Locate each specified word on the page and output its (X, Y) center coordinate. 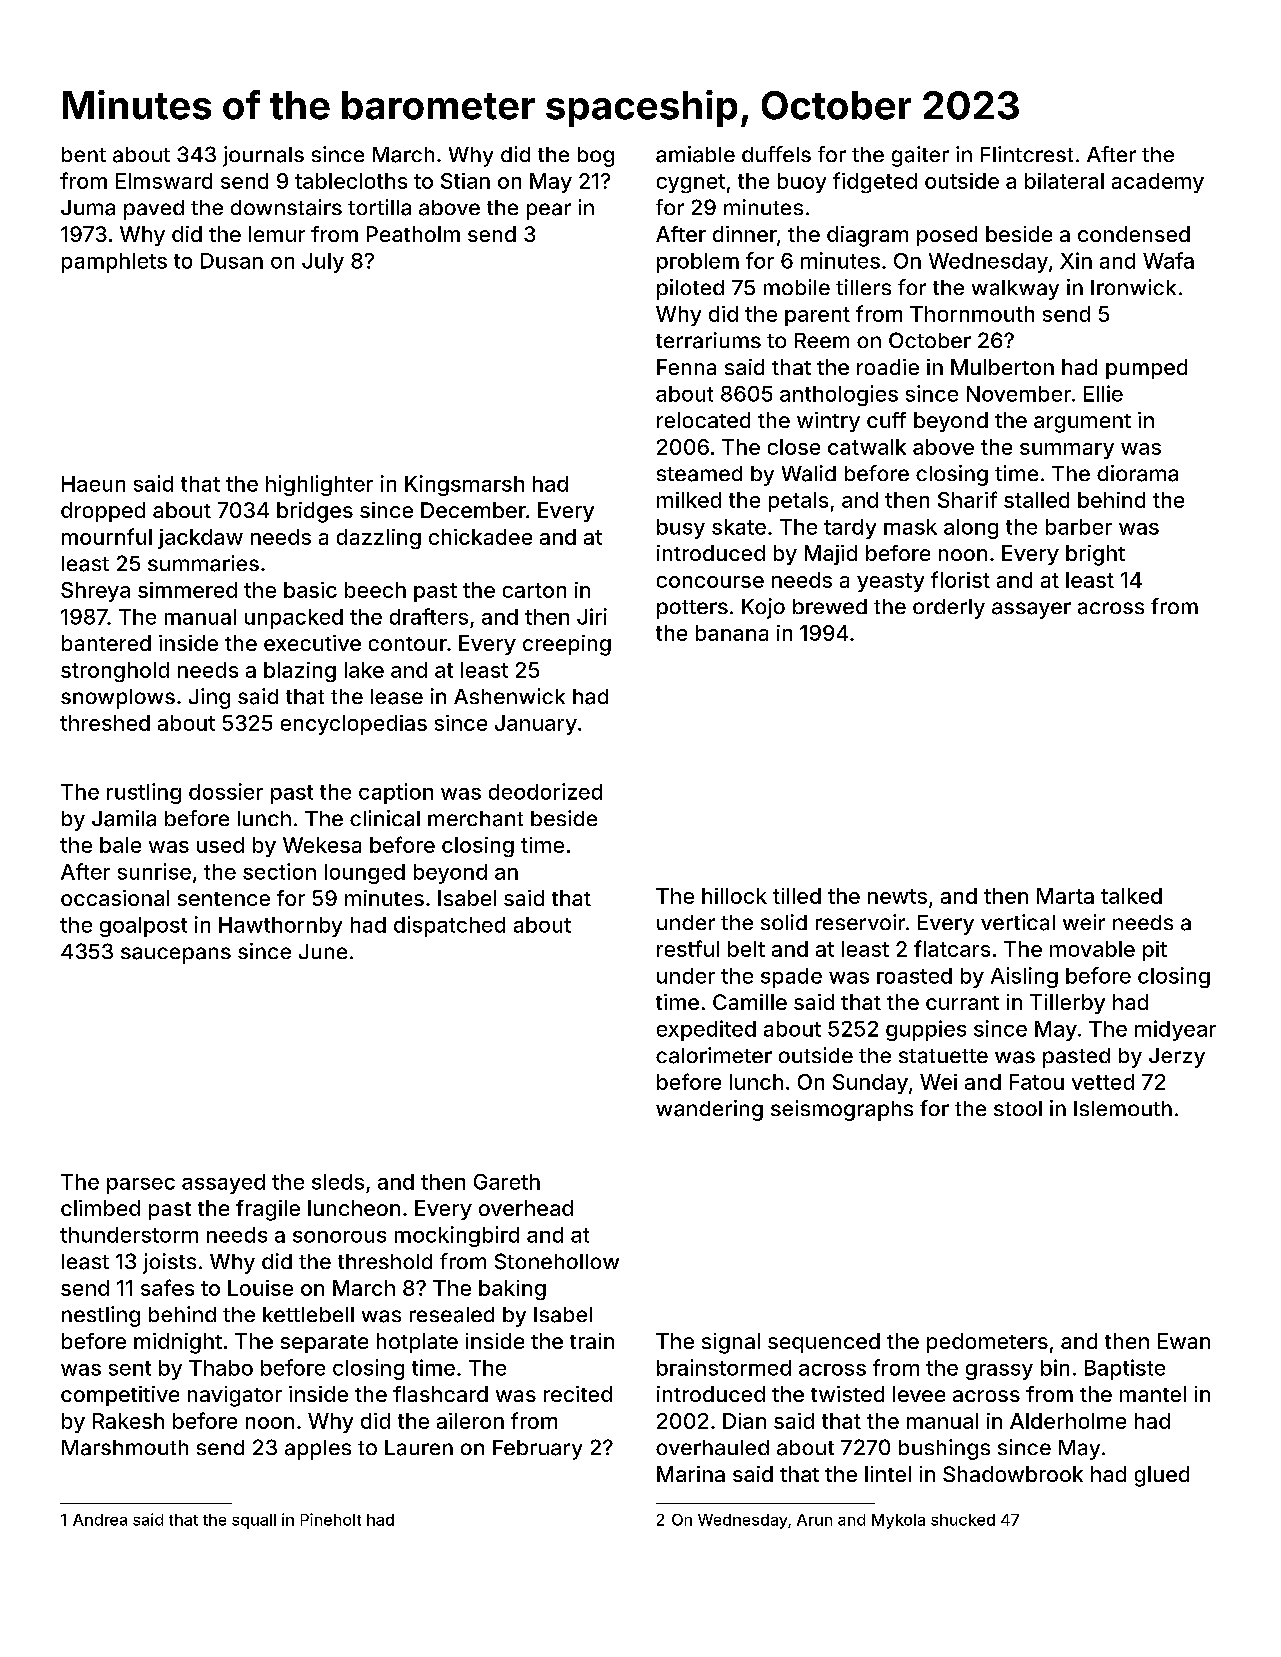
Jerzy (1177, 1058)
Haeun (93, 484)
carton (534, 590)
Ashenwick (509, 696)
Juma (88, 208)
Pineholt (331, 1519)
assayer (1031, 610)
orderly (949, 609)
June (323, 951)
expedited (706, 1030)
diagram (867, 236)
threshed (105, 723)
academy (1158, 183)
